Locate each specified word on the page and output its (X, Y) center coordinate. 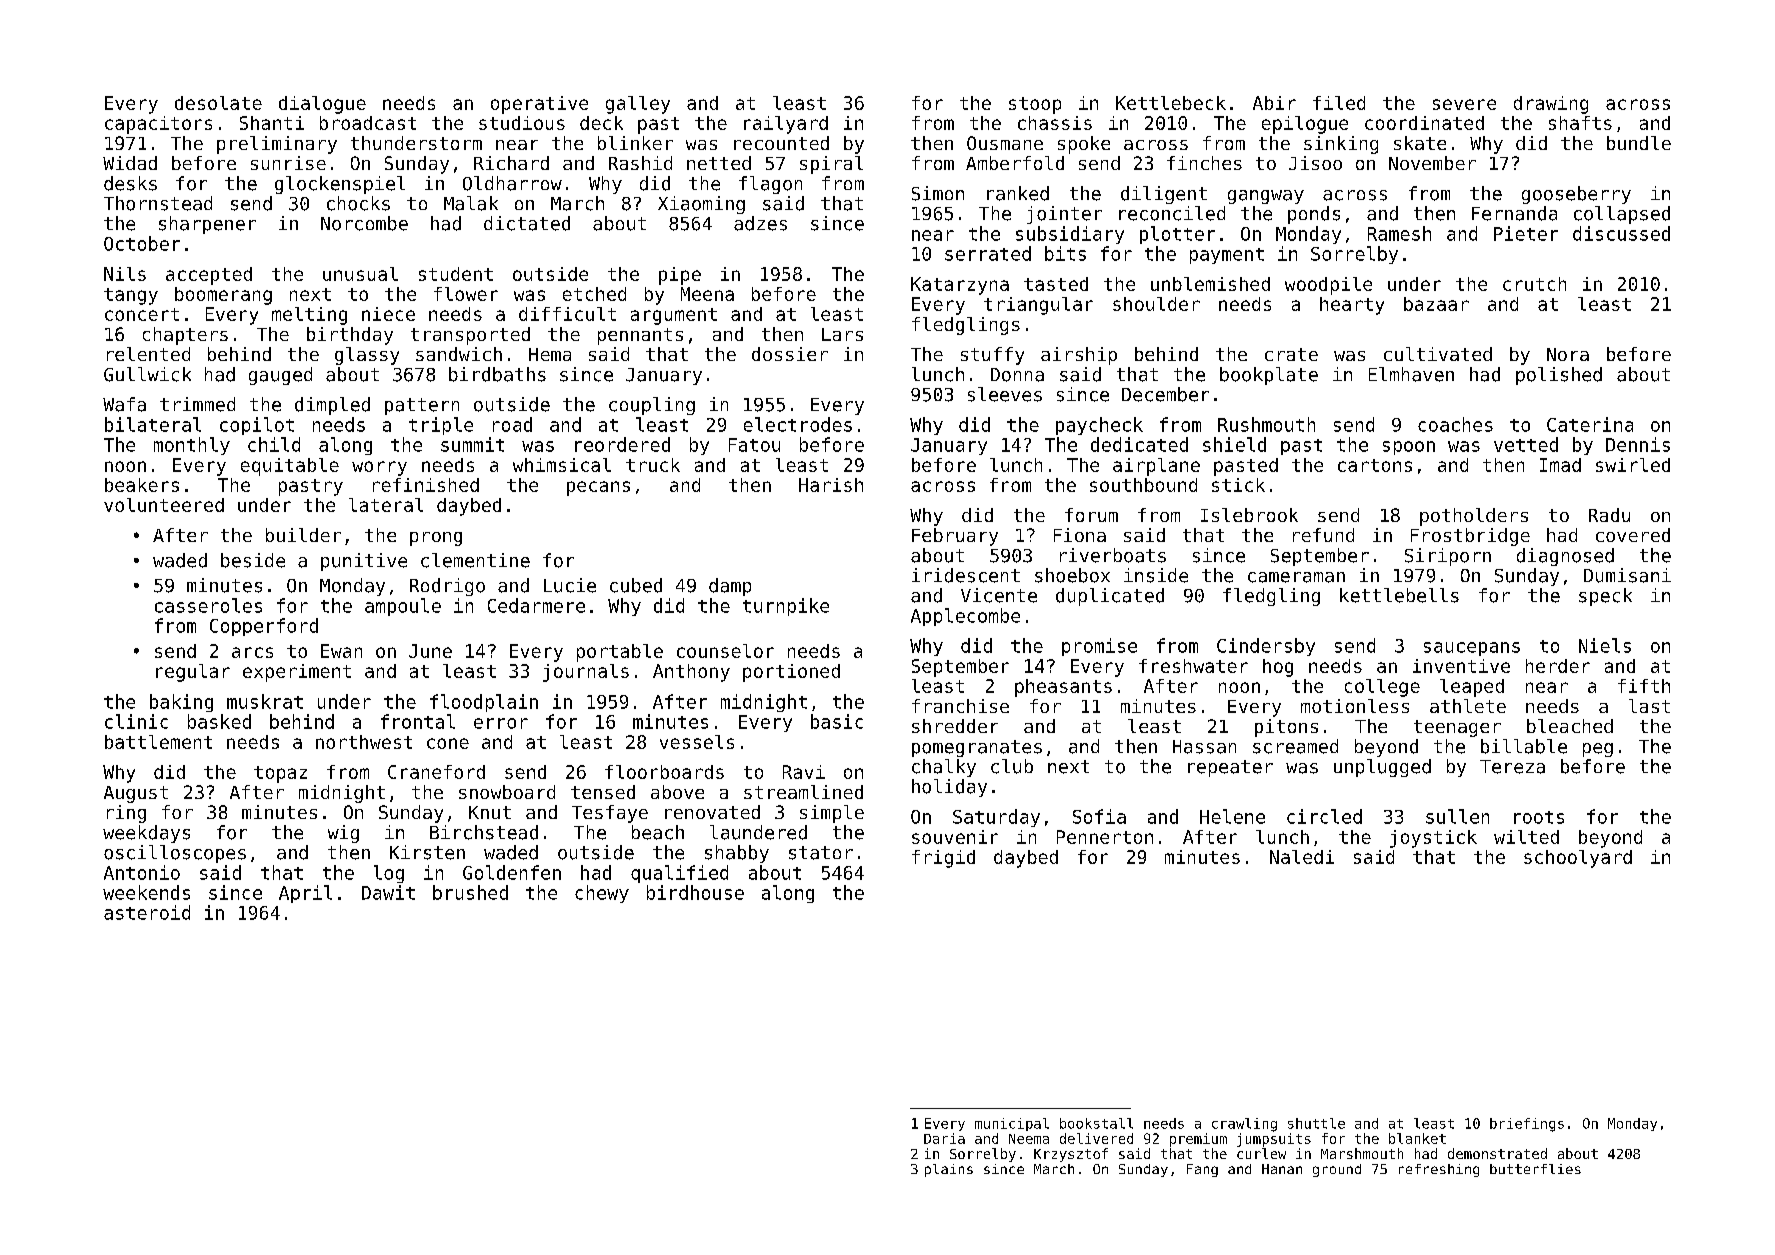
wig (343, 834)
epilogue (1305, 125)
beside (253, 560)
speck (1605, 597)
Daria (944, 1138)
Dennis (1638, 444)
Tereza (1512, 767)
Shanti (272, 123)
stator (821, 853)
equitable (290, 467)
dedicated (1139, 444)
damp (730, 587)
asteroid (147, 912)
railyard (786, 125)
